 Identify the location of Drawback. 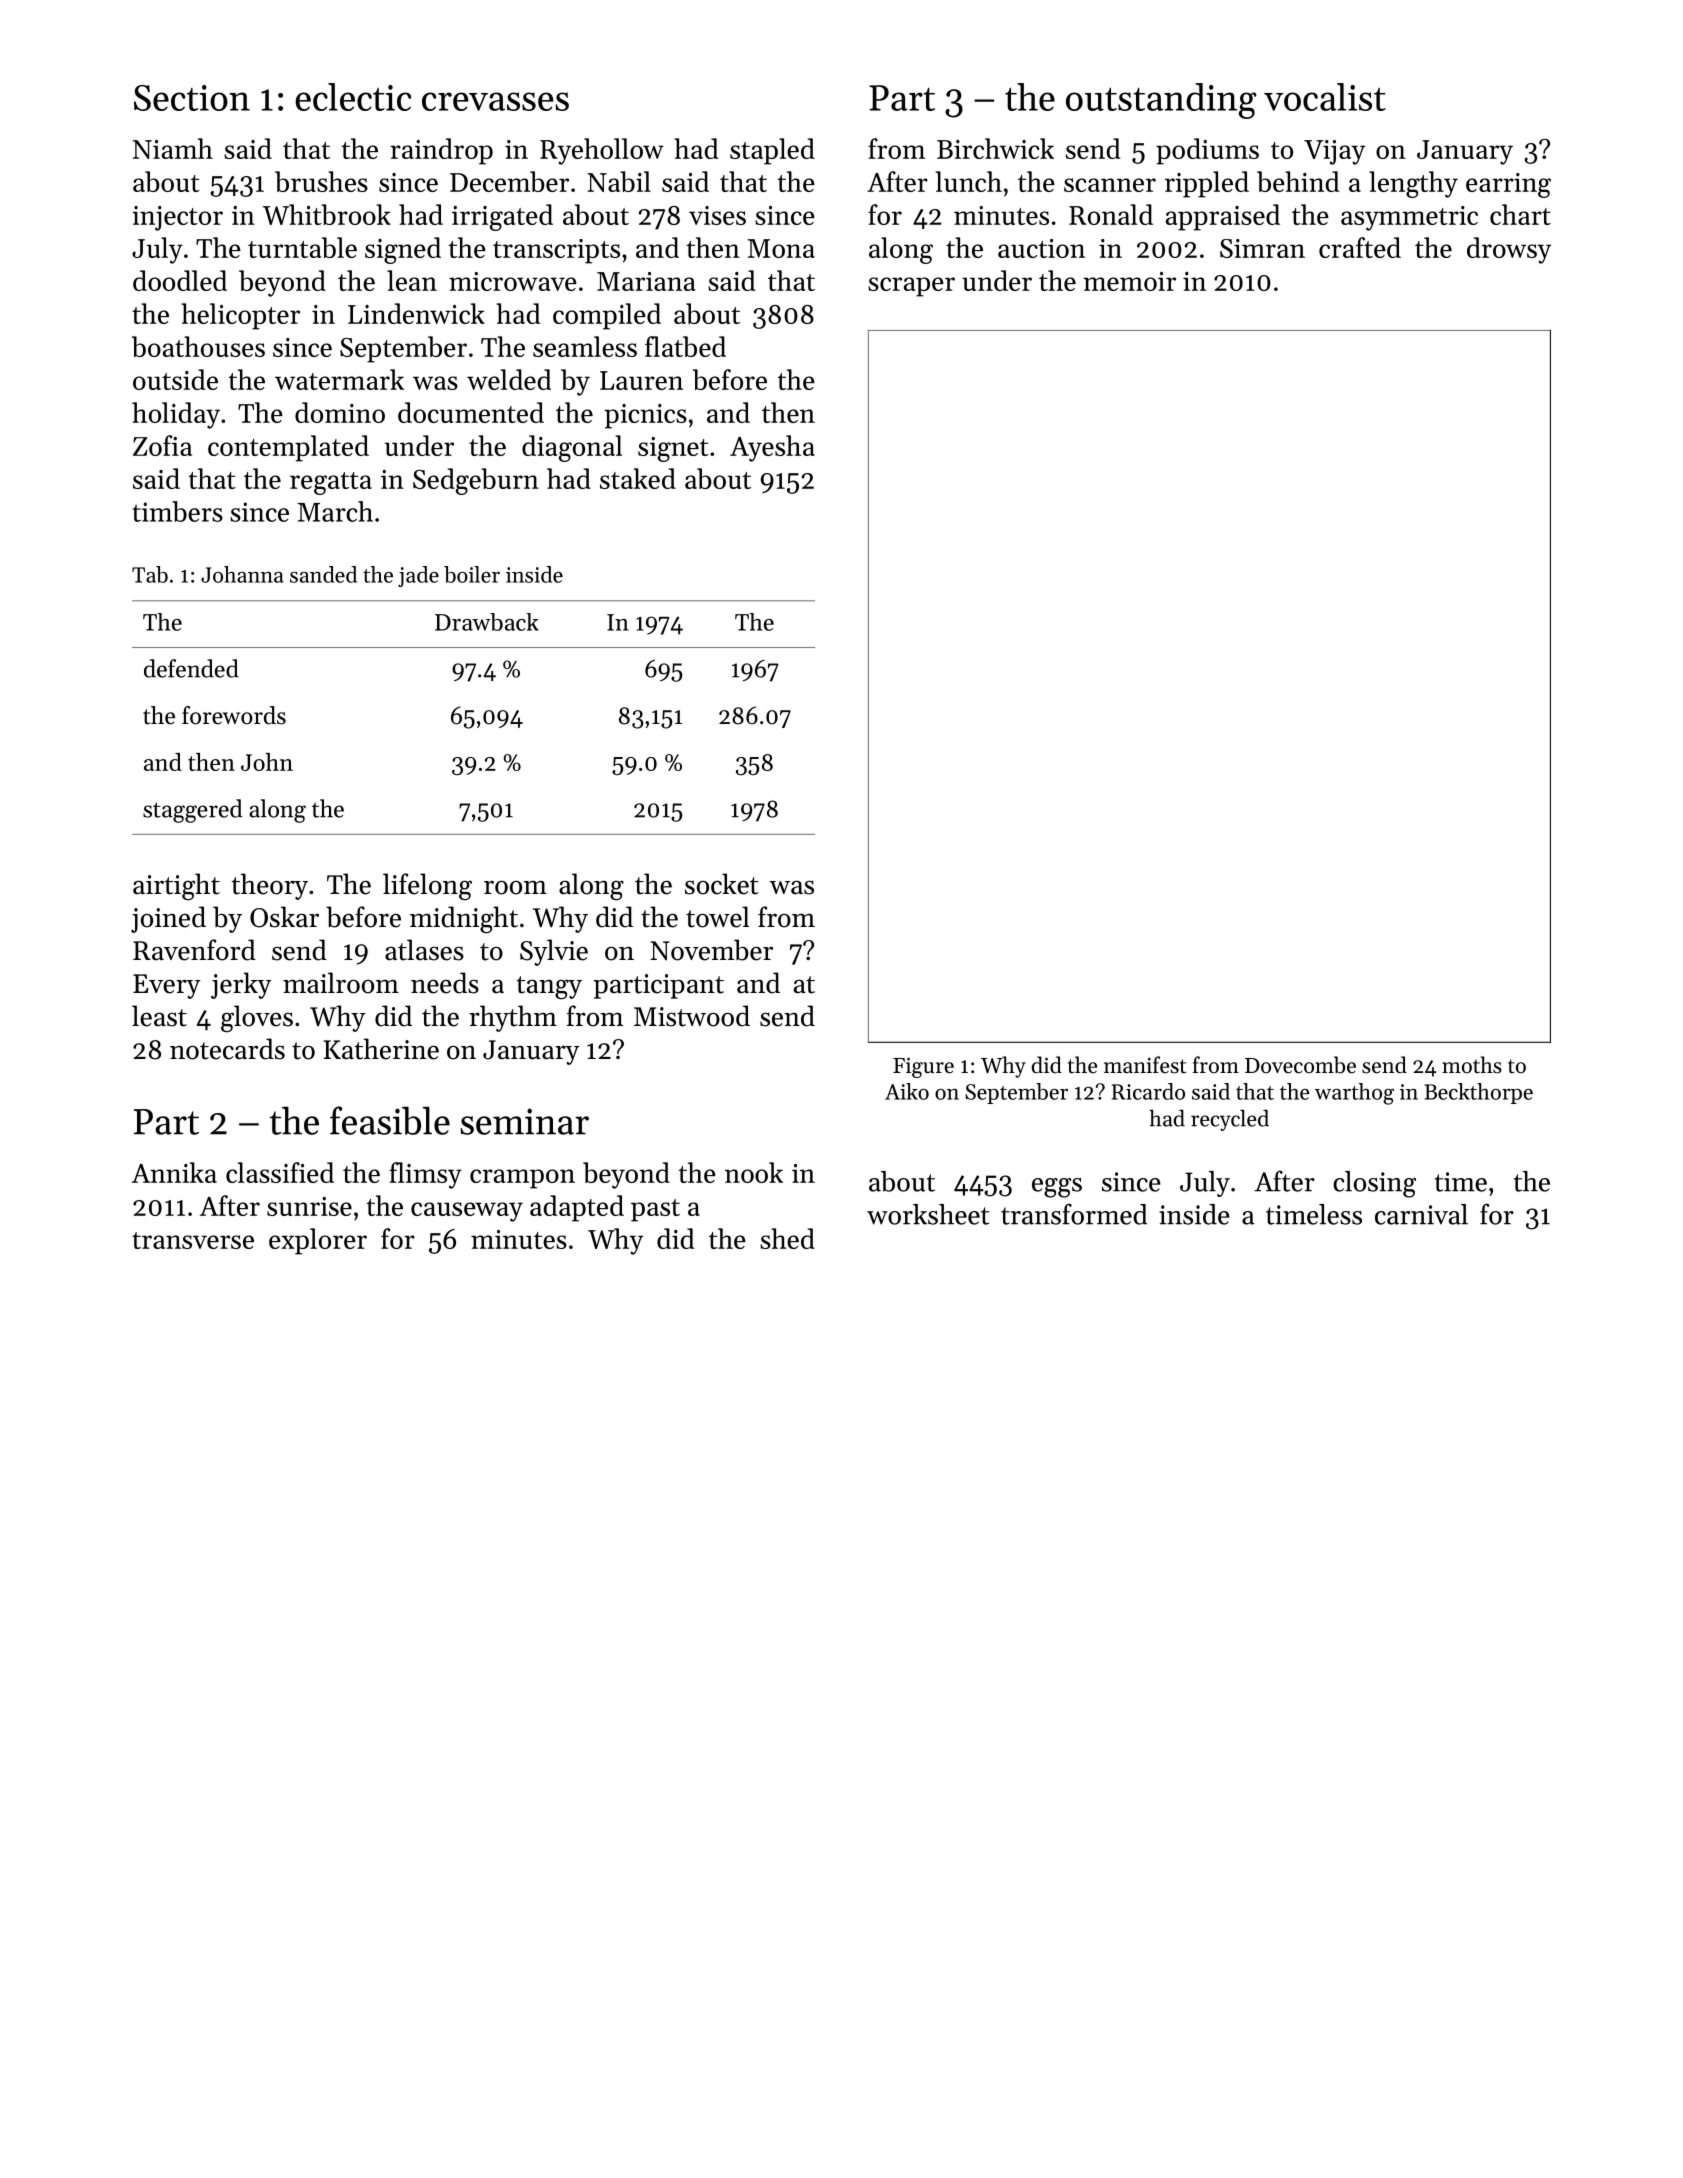
(487, 622).
